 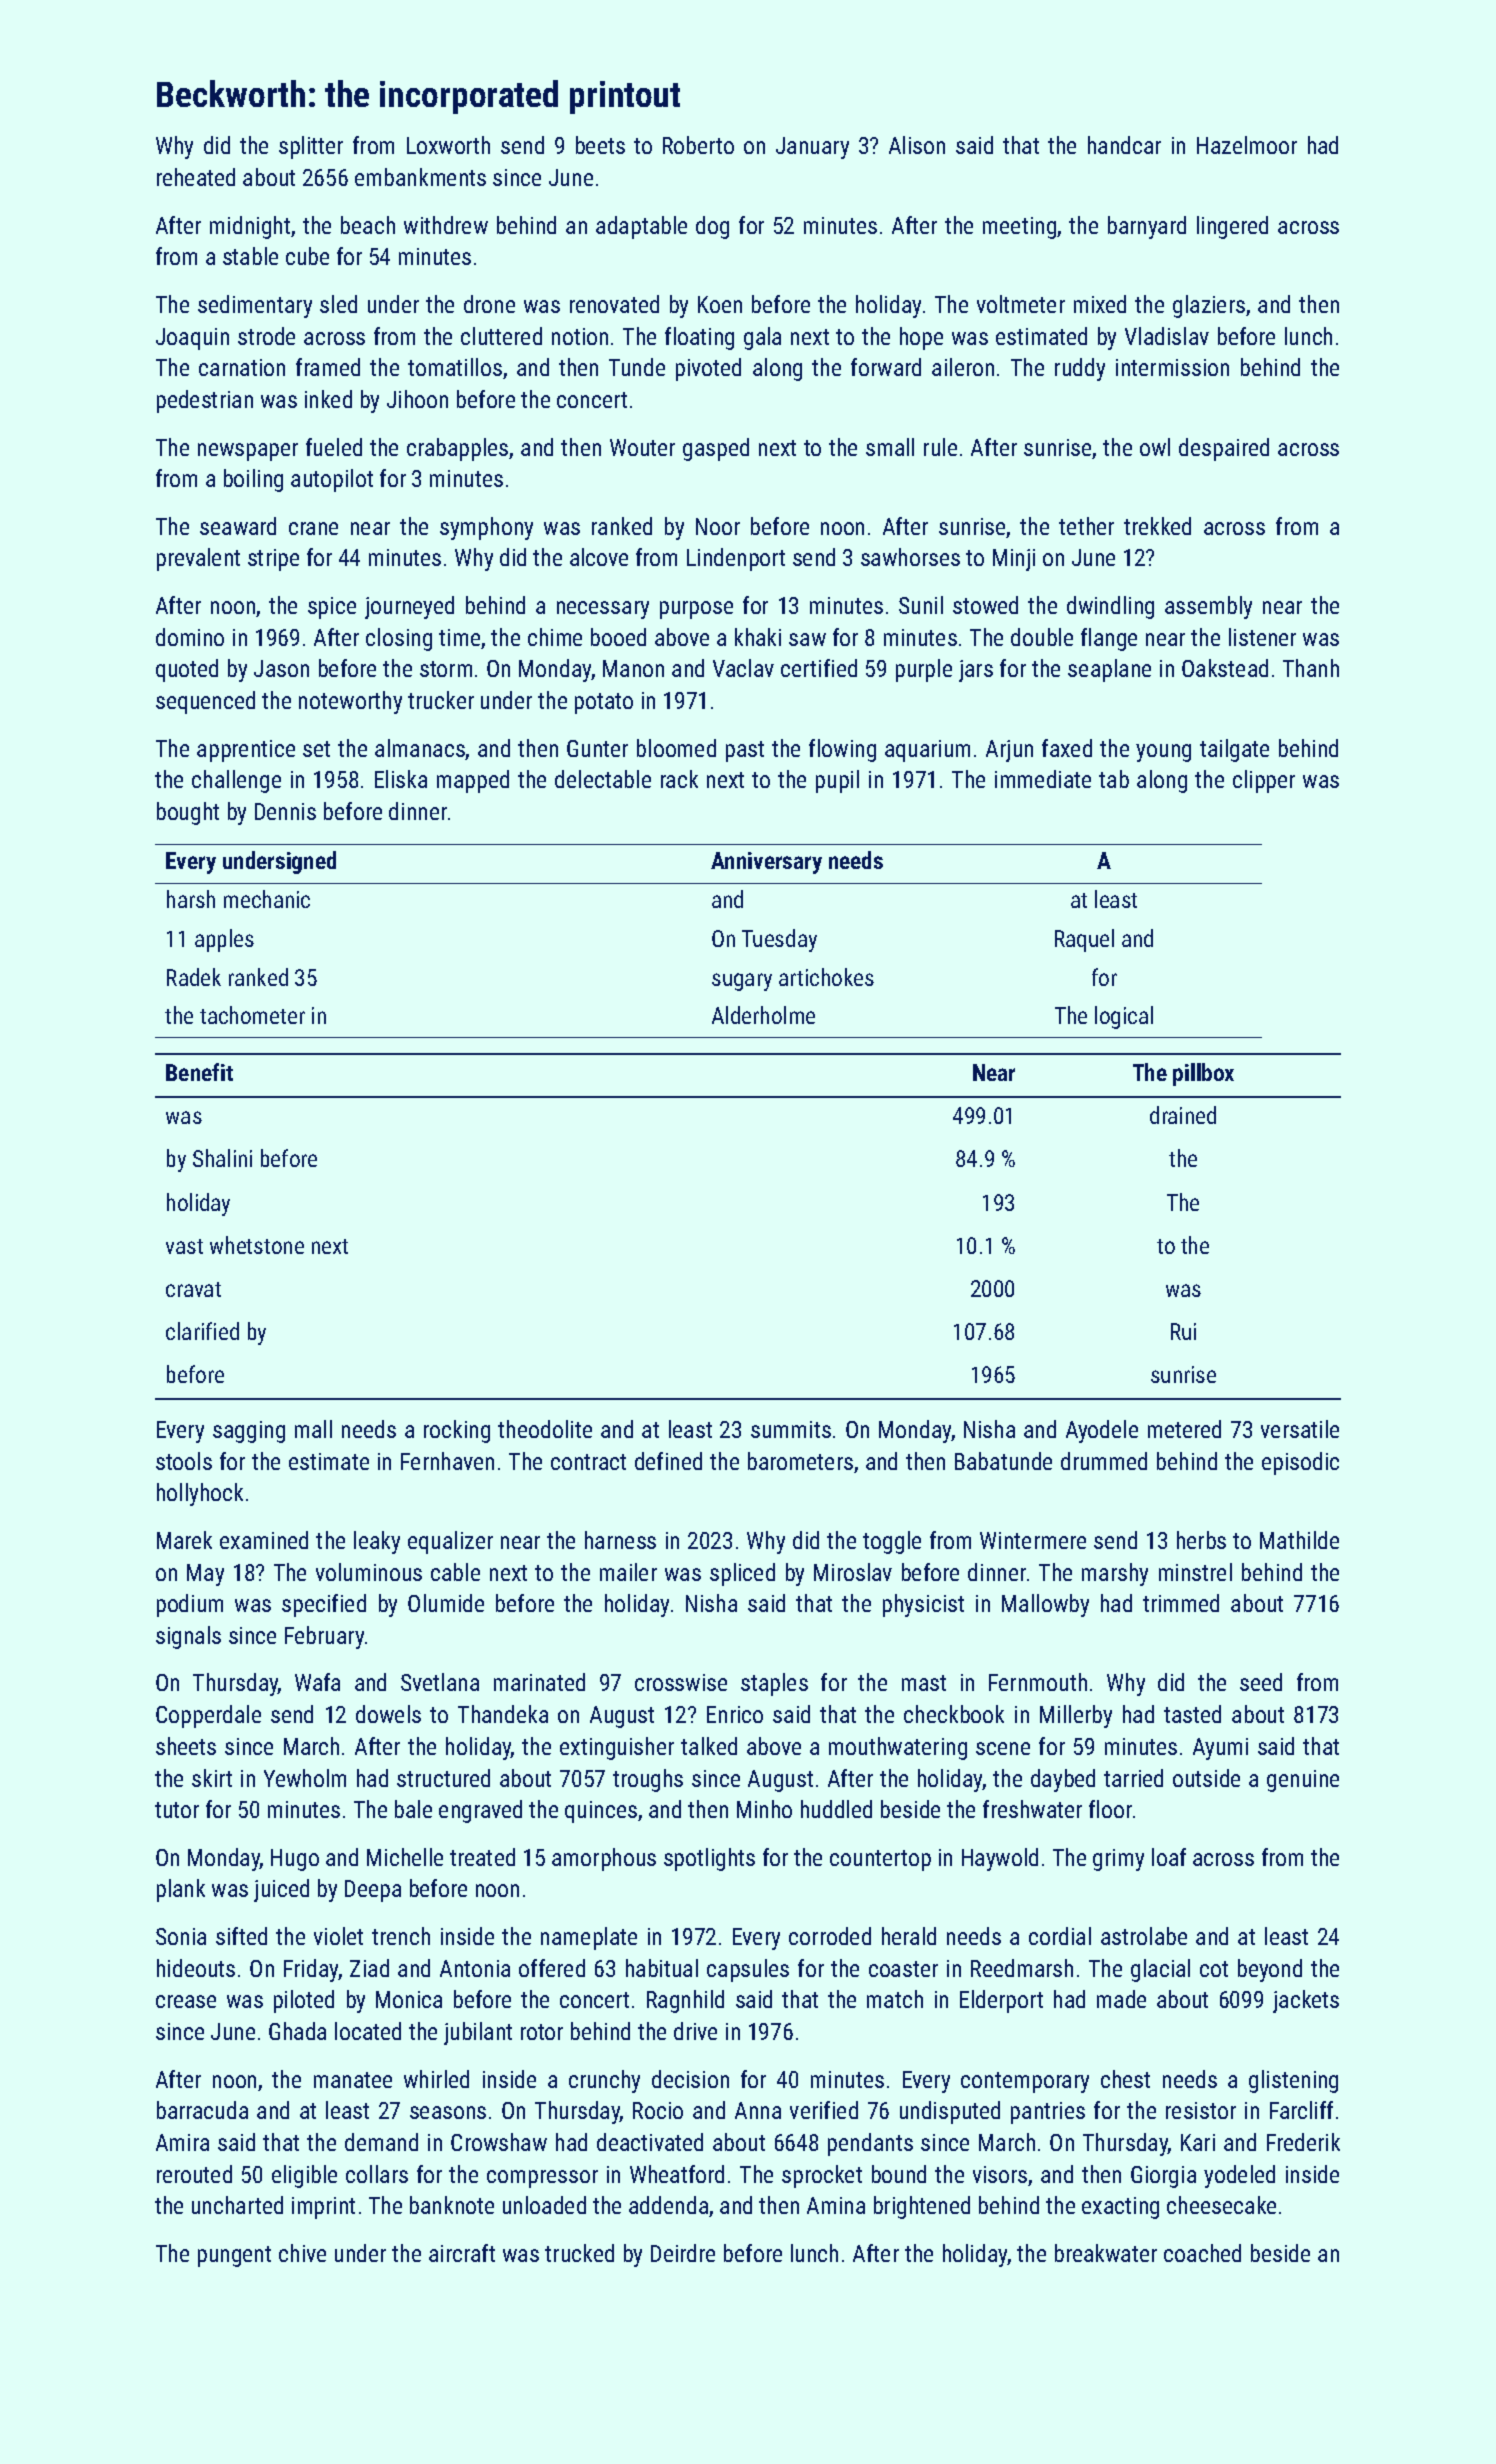 What do you see at coordinates (1247, 145) in the image?
I see `Hazelmoor` at bounding box center [1247, 145].
